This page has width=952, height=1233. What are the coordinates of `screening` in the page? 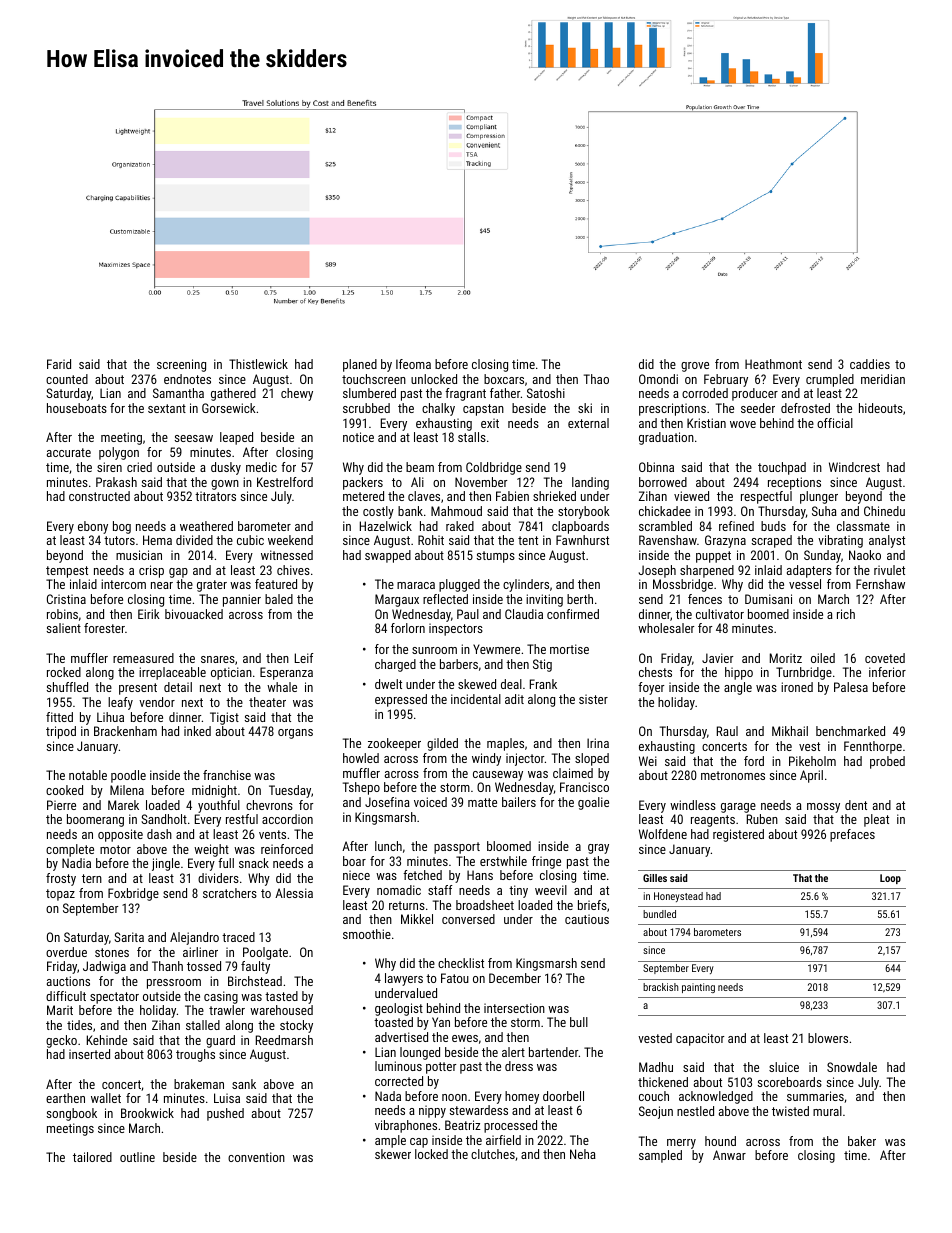 It's located at (181, 365).
